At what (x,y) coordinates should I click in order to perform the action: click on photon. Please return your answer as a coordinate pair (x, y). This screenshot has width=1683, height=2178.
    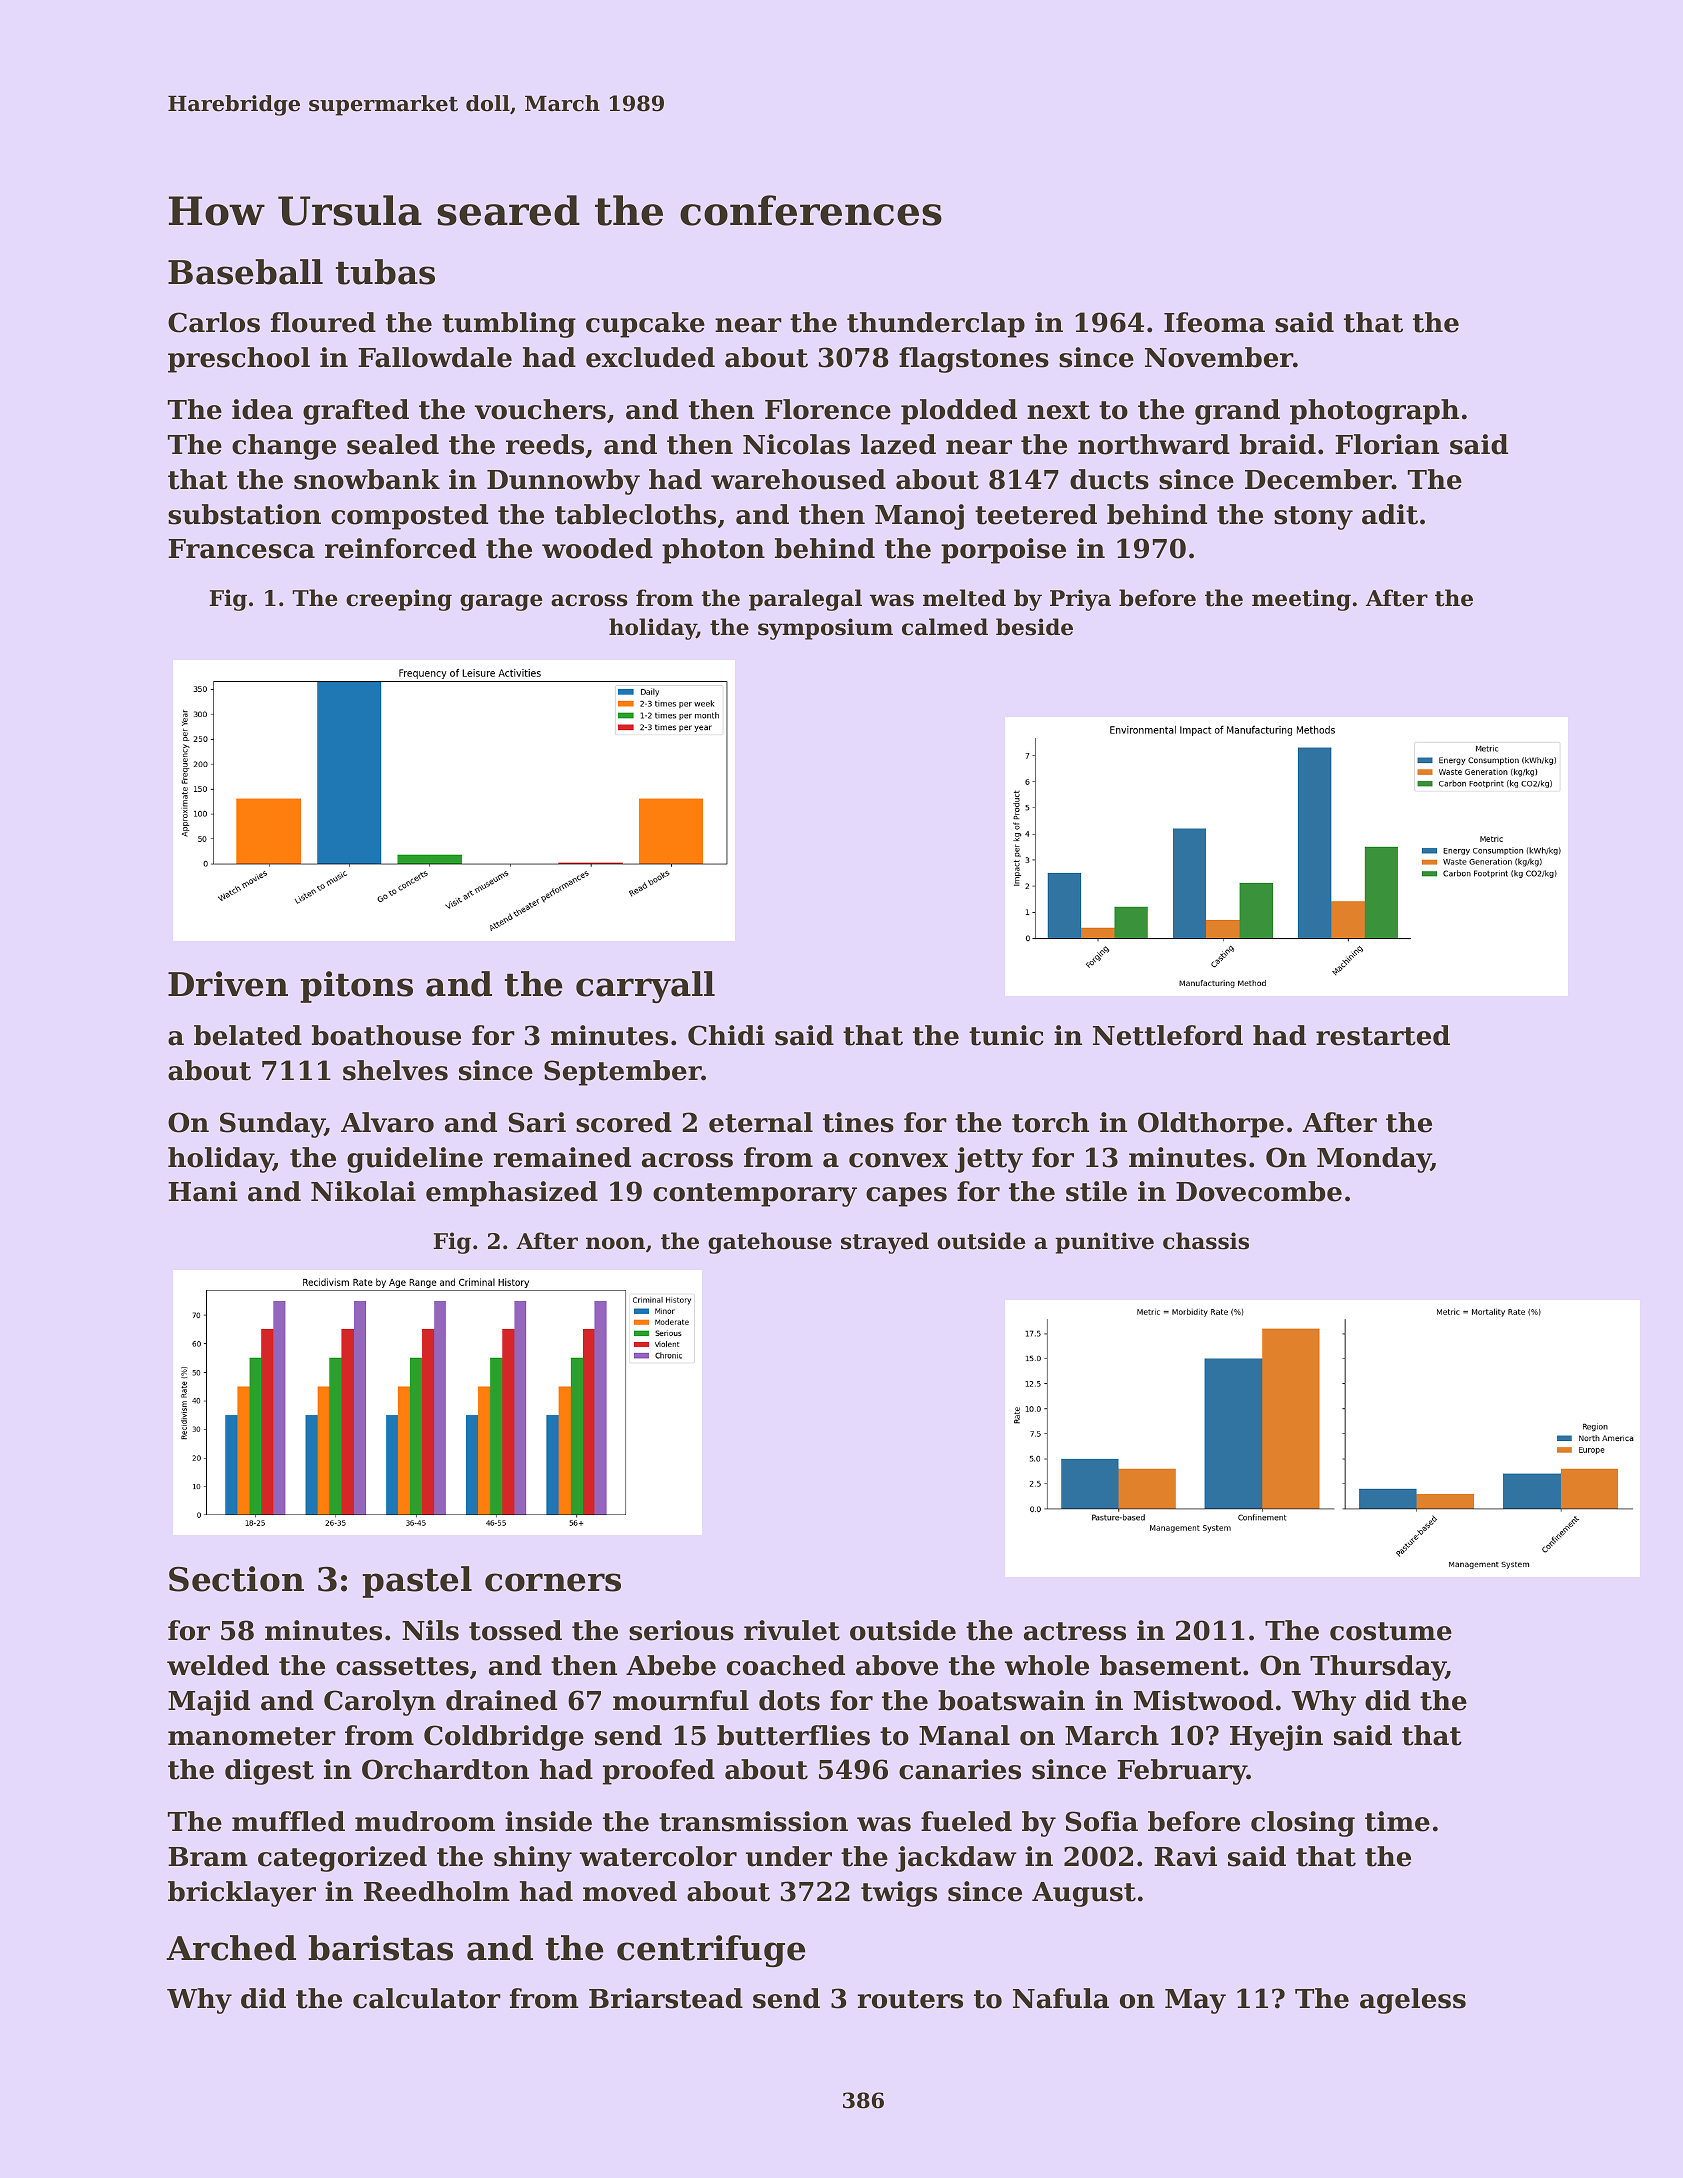
    Looking at the image, I should click on (713, 551).
